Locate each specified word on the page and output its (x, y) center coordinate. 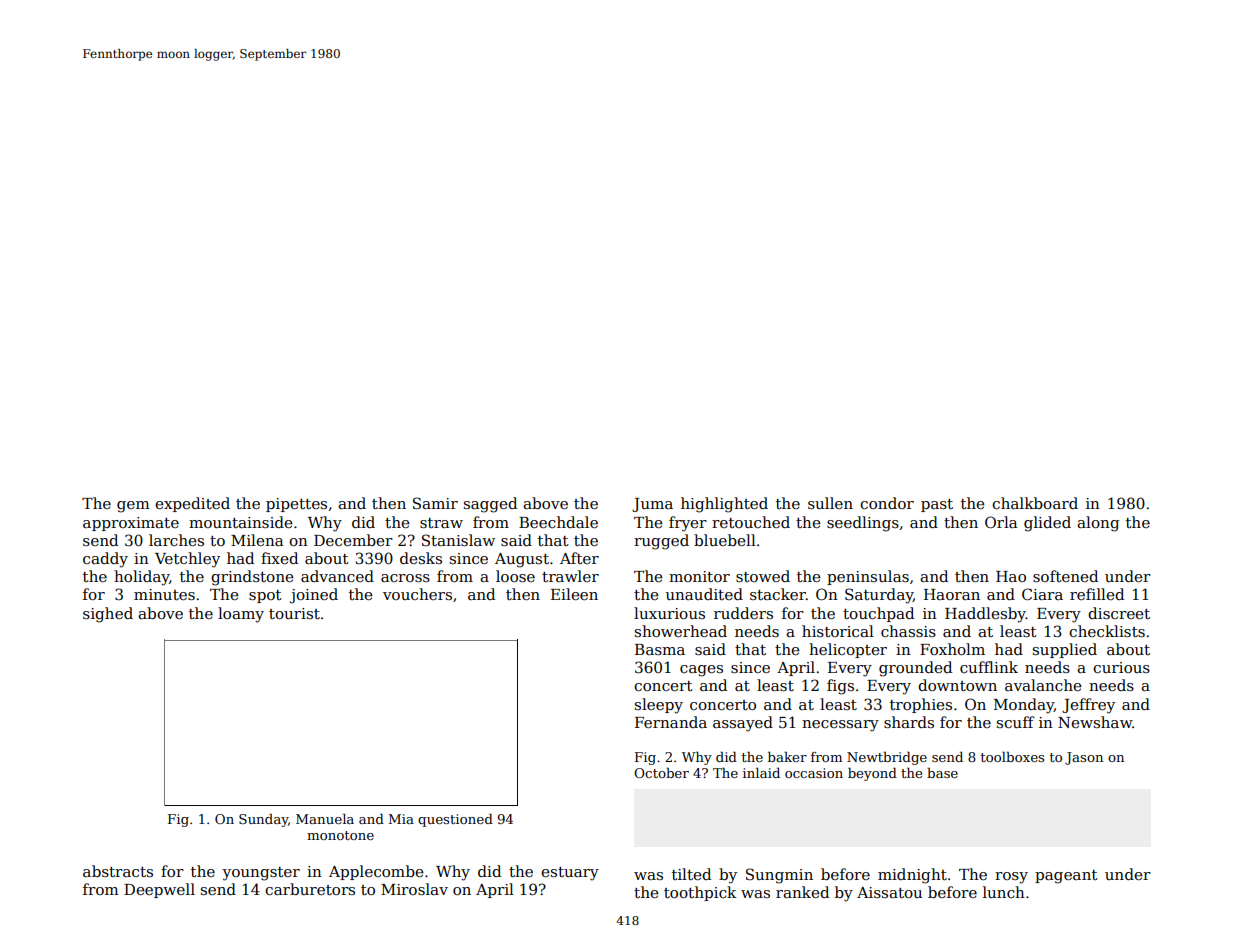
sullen (830, 503)
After (579, 558)
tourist (294, 613)
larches (176, 540)
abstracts (118, 871)
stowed (763, 576)
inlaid (761, 773)
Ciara (1042, 594)
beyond (872, 774)
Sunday (263, 820)
